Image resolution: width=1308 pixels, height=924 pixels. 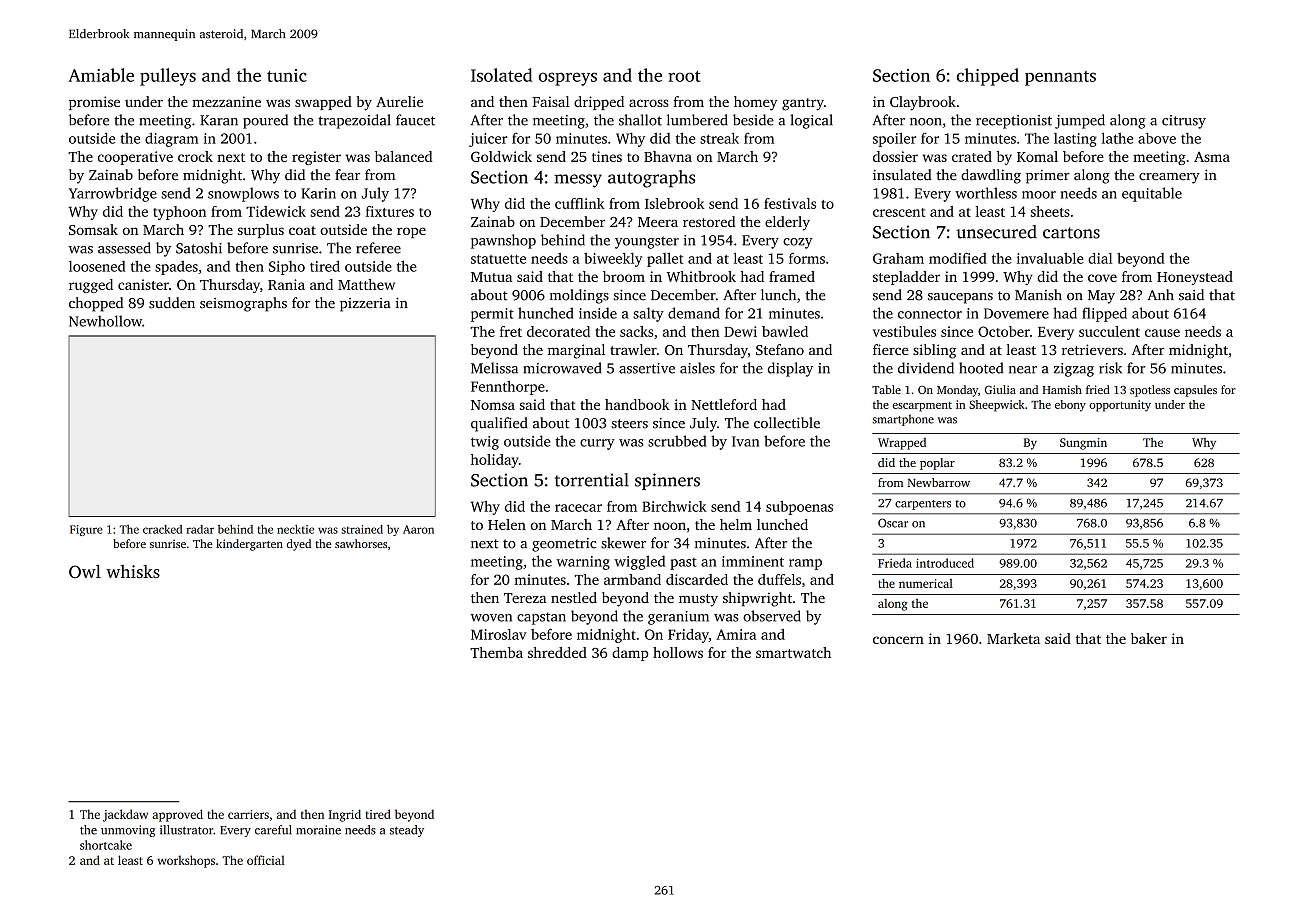 What do you see at coordinates (345, 815) in the screenshot?
I see `Ingrid` at bounding box center [345, 815].
